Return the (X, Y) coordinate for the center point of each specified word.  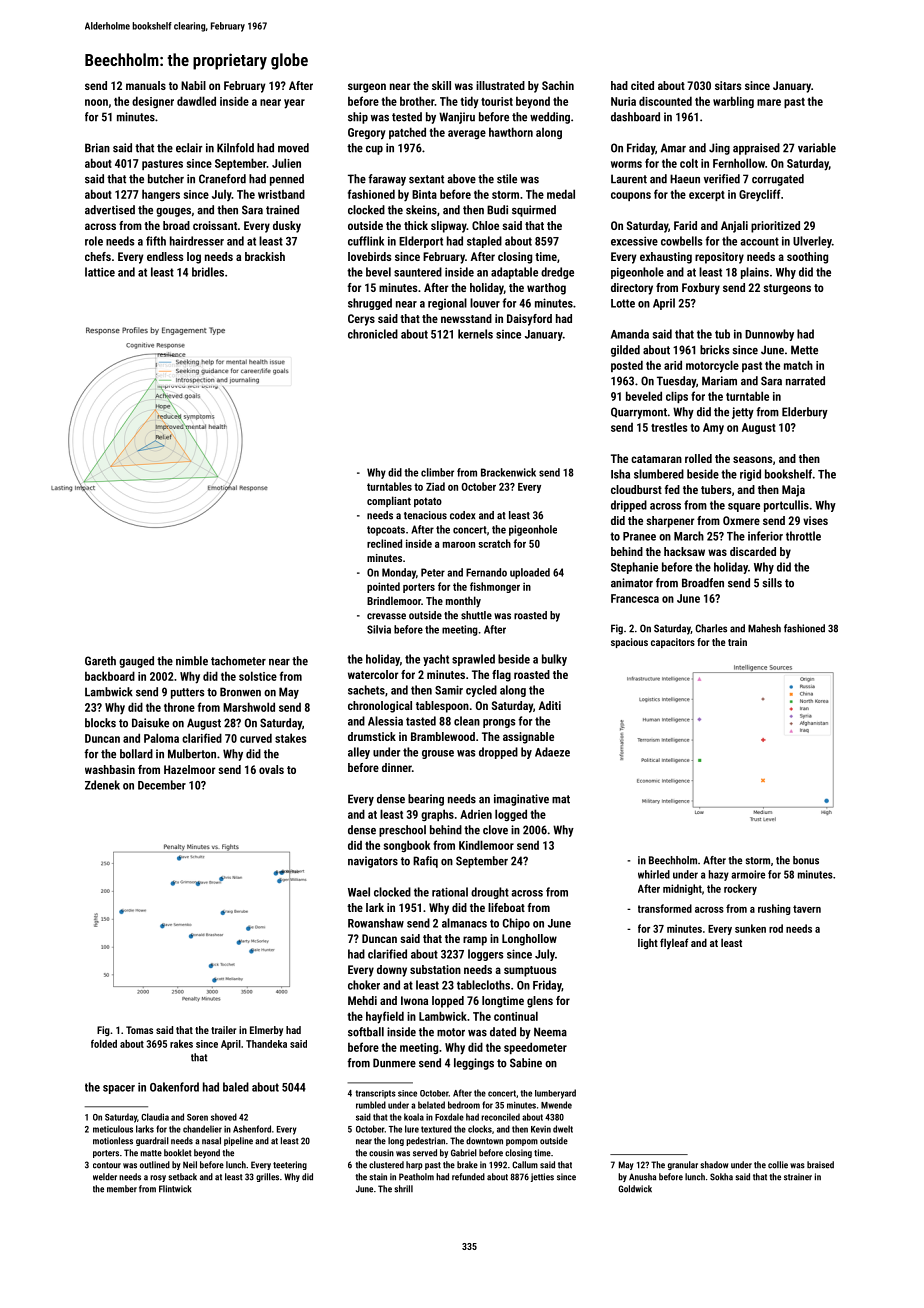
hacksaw (684, 551)
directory (632, 289)
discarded (753, 551)
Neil (190, 1165)
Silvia (379, 629)
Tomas (139, 1030)
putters (188, 693)
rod (776, 928)
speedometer (535, 1048)
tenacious (425, 515)
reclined (384, 543)
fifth (156, 241)
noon (96, 102)
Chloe (485, 225)
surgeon (367, 88)
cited (642, 85)
